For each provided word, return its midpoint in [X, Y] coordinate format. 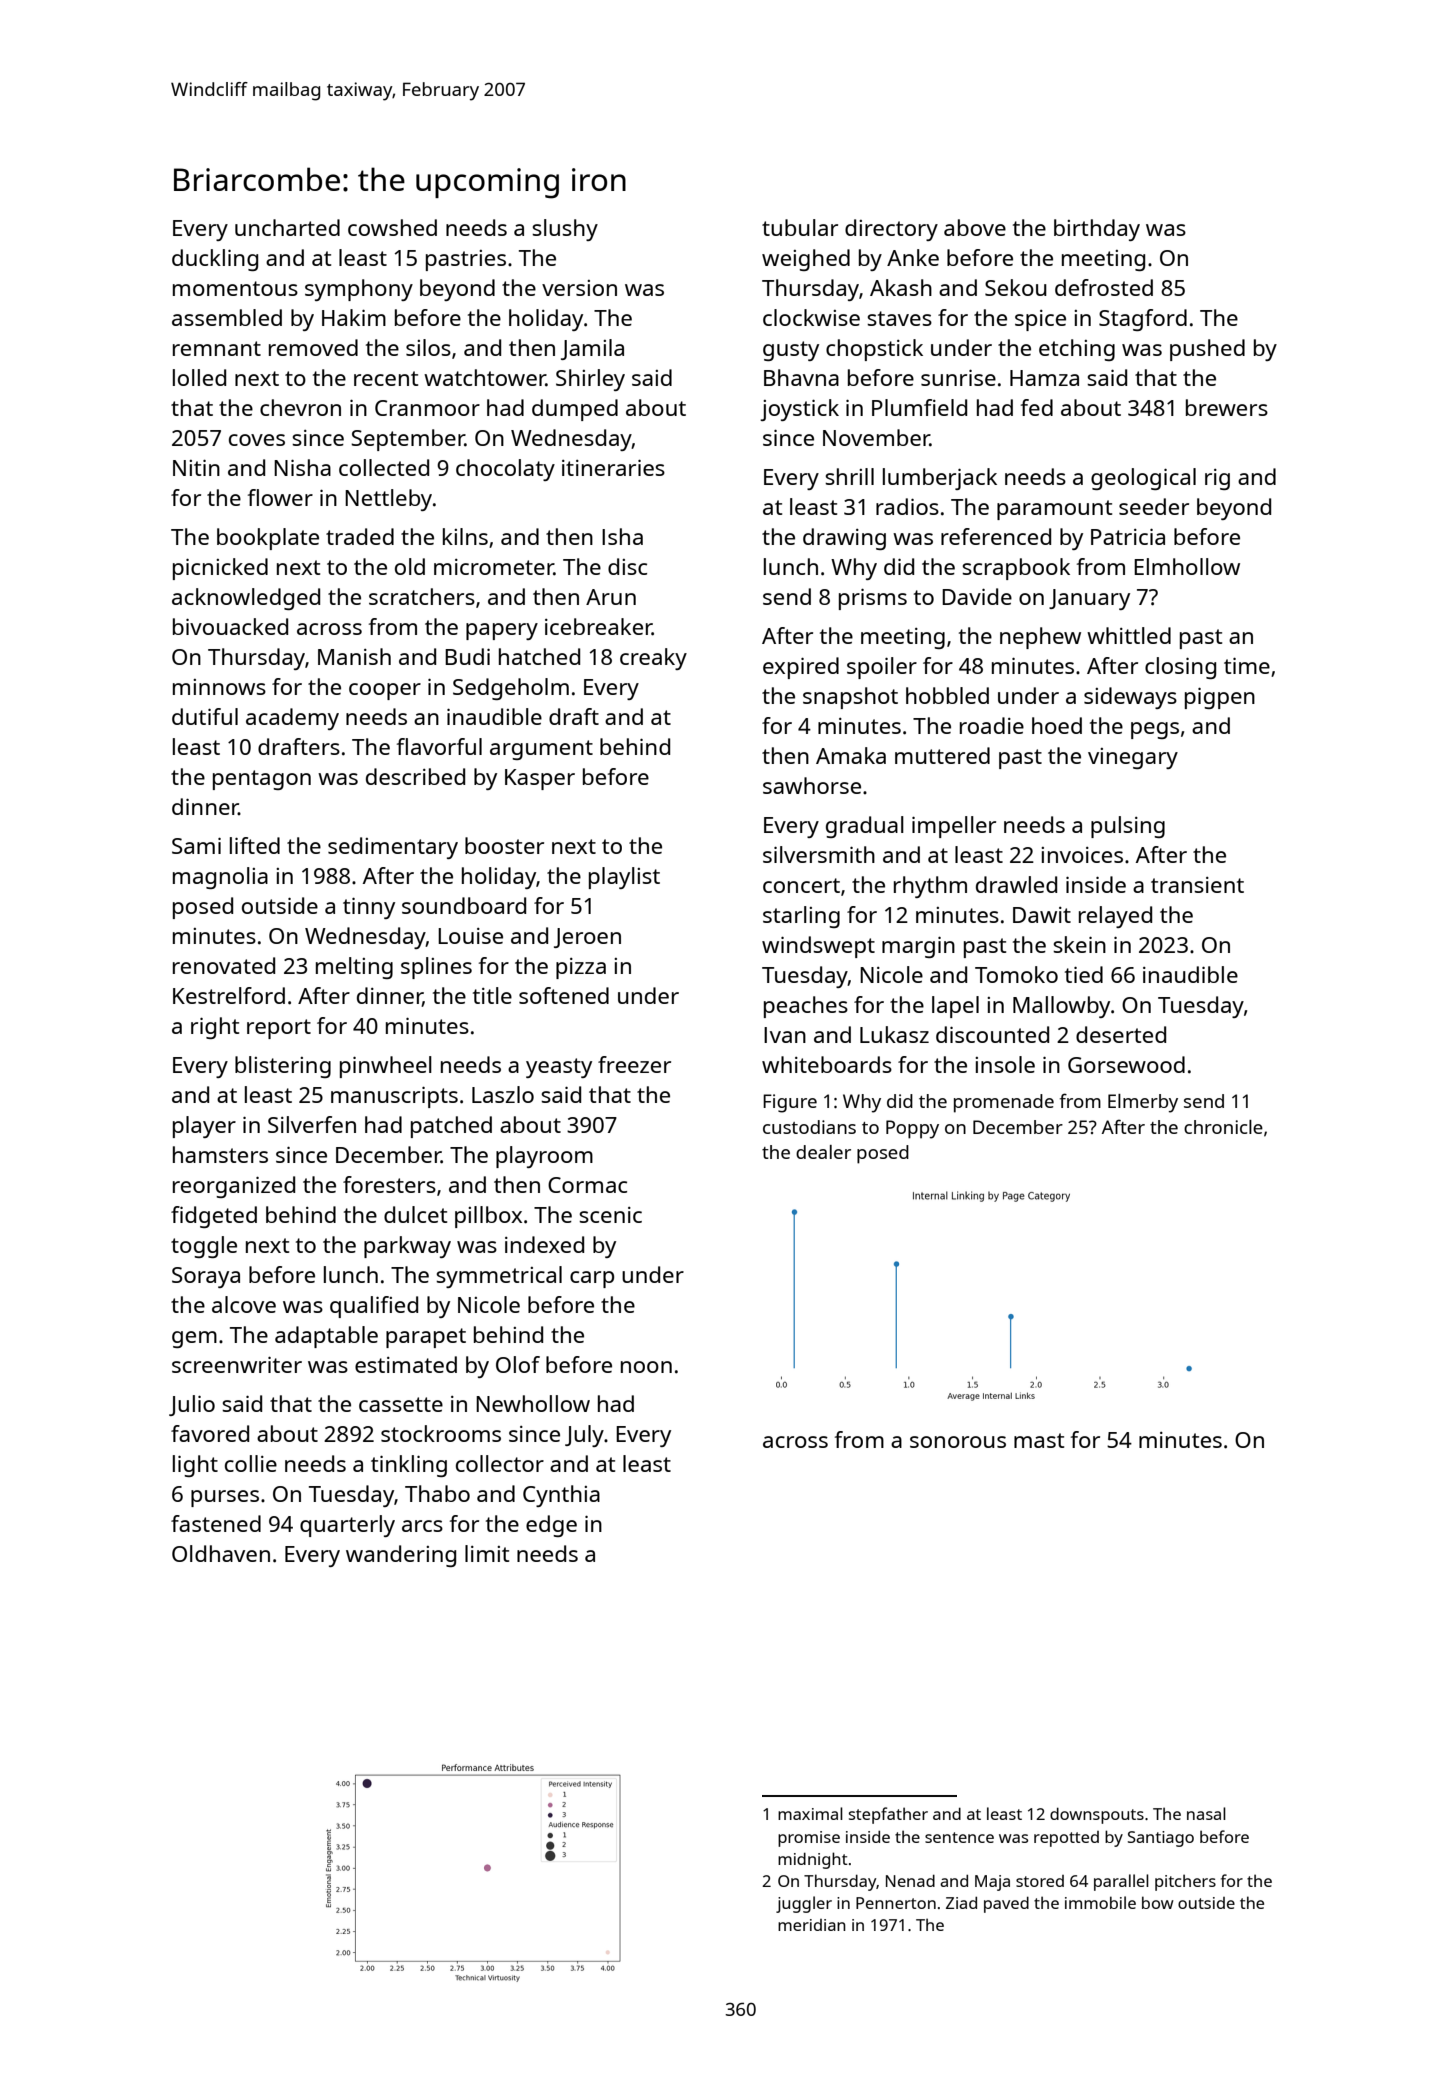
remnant [217, 348]
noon [646, 1367]
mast [1039, 1440]
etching [1077, 350]
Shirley [590, 380]
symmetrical [499, 1277]
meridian [812, 1925]
